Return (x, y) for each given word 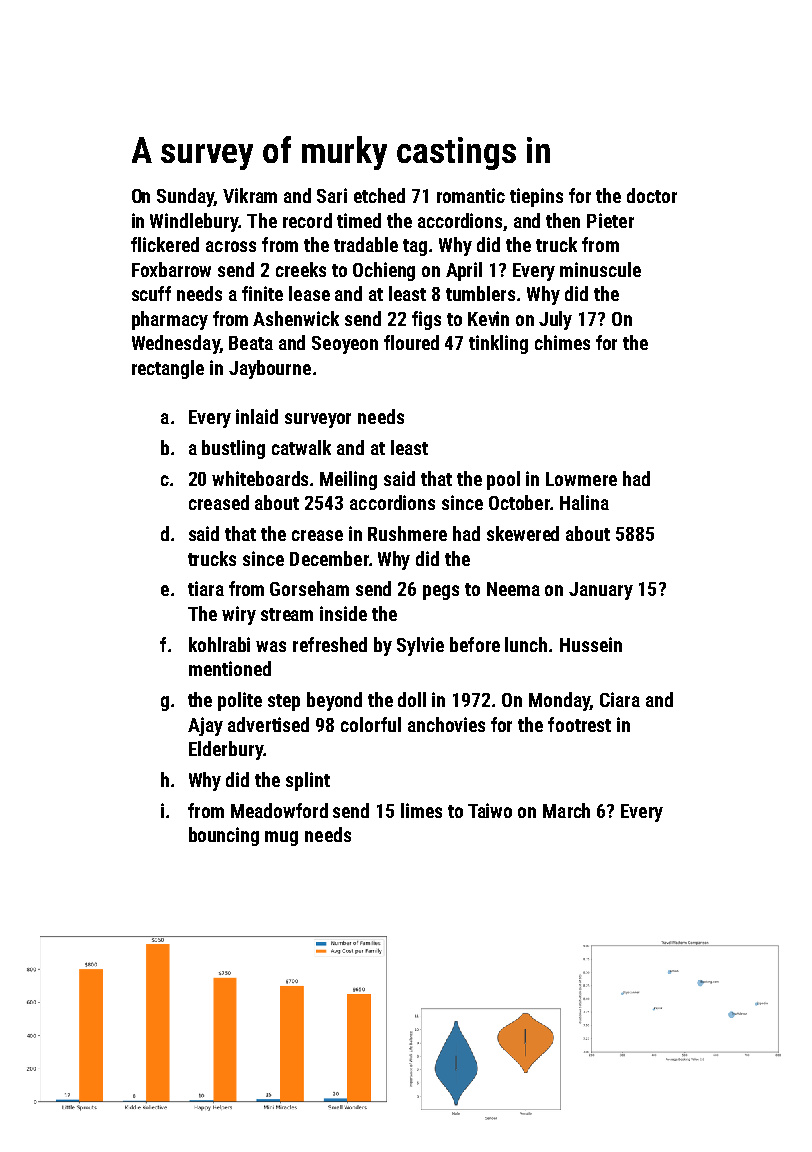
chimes (562, 342)
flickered (165, 244)
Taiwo (490, 810)
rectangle (168, 369)
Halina (584, 502)
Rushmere (407, 533)
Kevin (488, 318)
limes (421, 810)
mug (281, 838)
